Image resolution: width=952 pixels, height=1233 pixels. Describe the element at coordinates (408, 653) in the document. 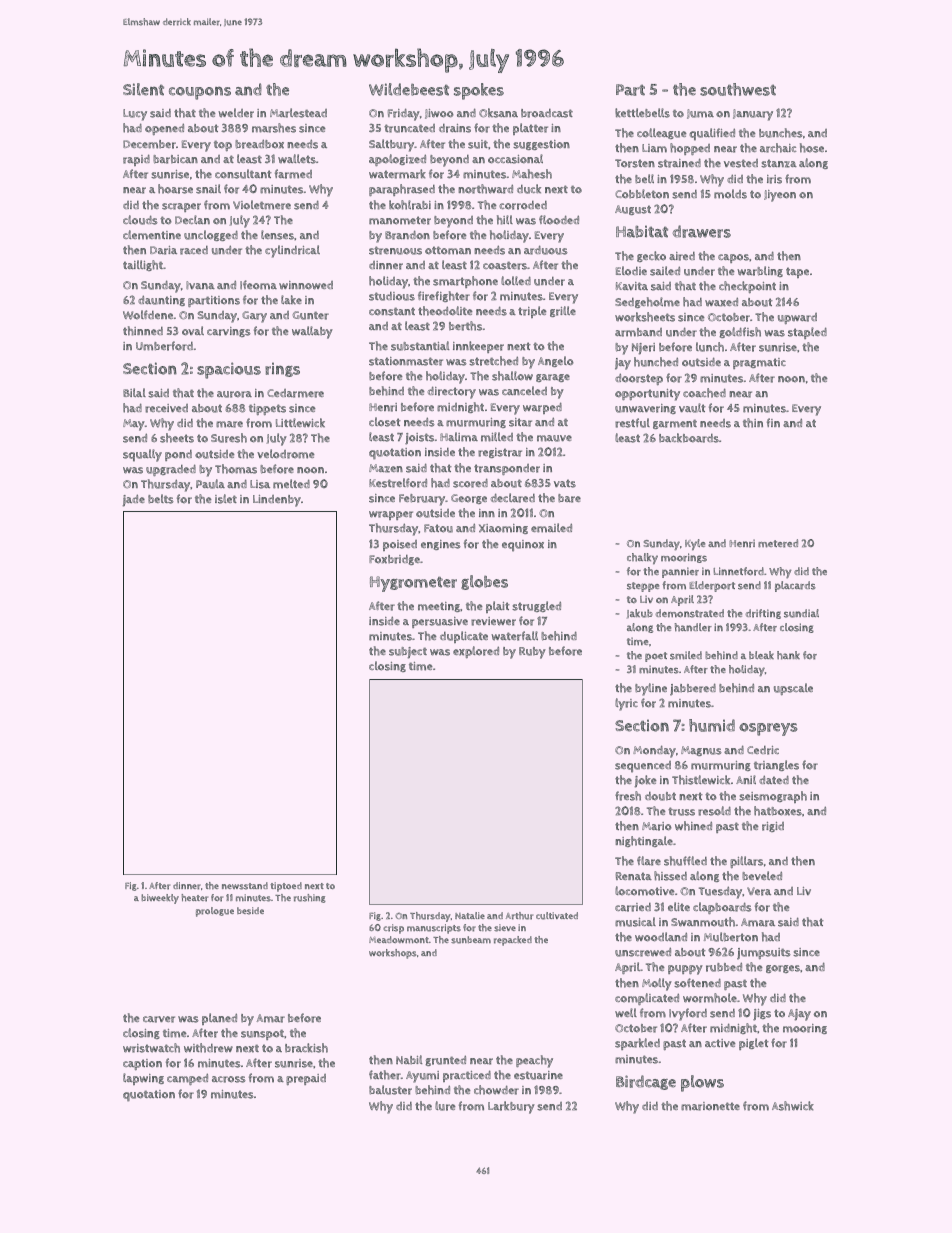

I see `subject` at that location.
